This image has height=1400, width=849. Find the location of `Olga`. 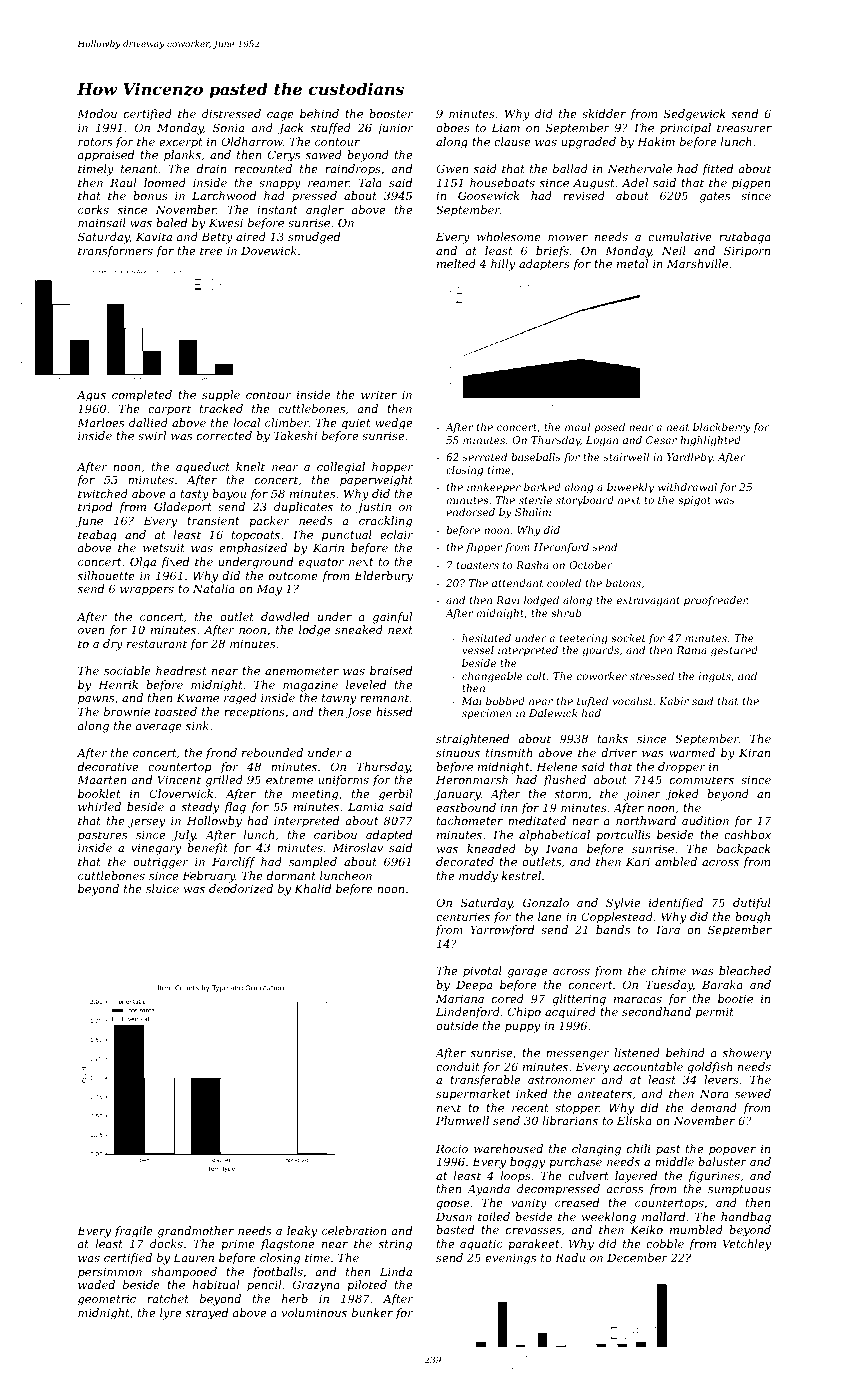

Olga is located at coordinates (143, 563).
